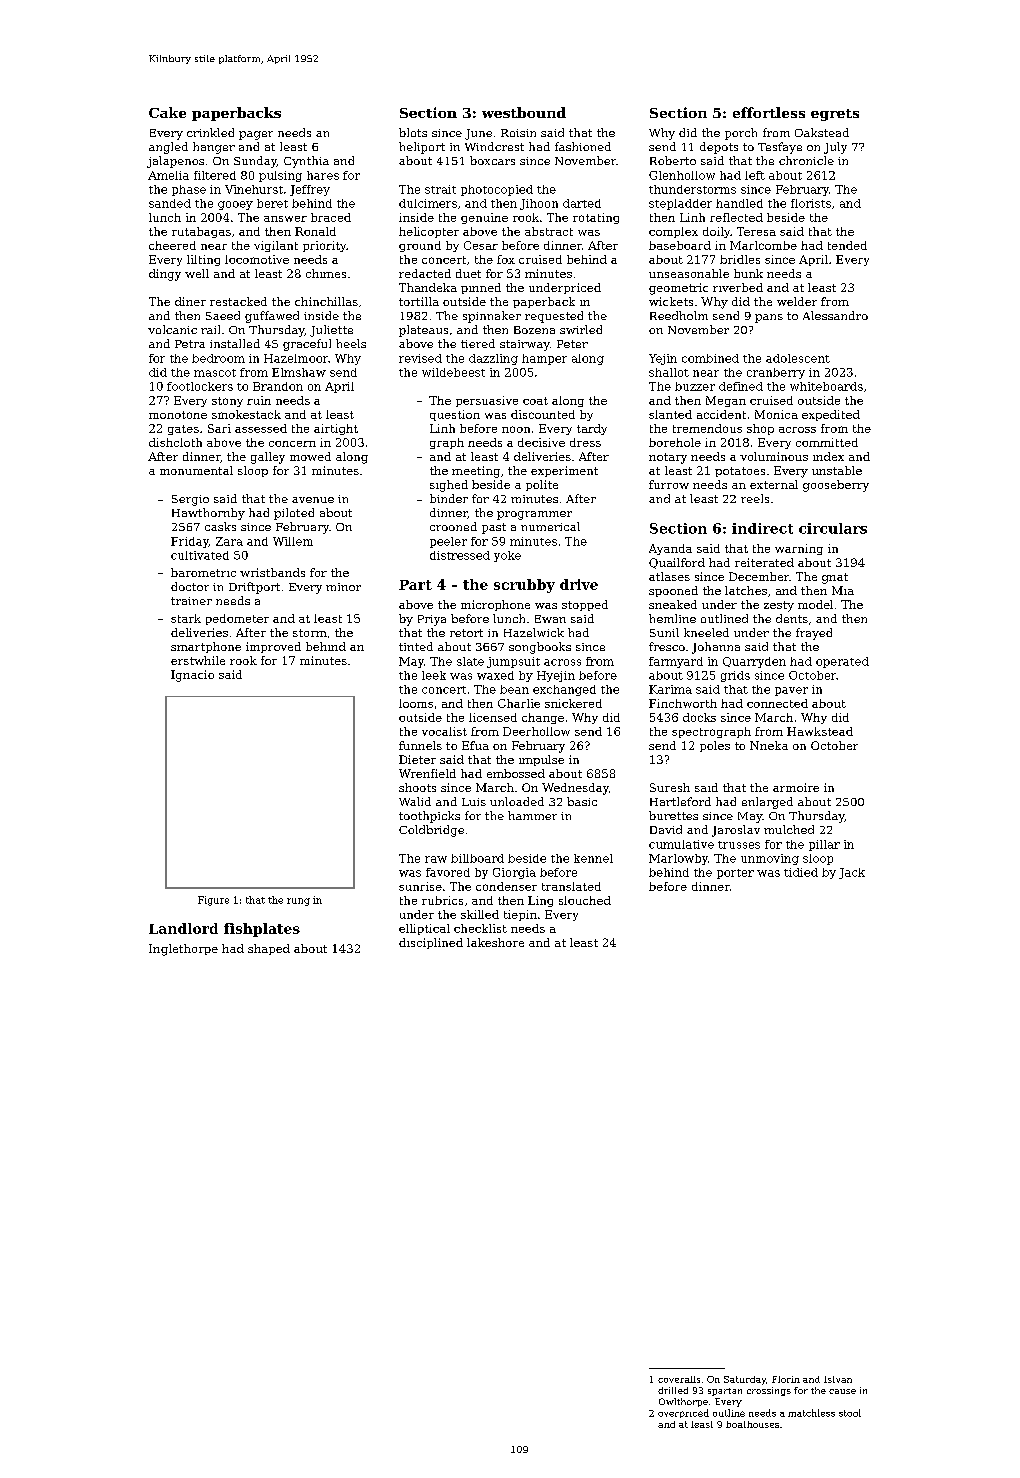  Describe the element at coordinates (585, 900) in the page. I see `slouched` at that location.
